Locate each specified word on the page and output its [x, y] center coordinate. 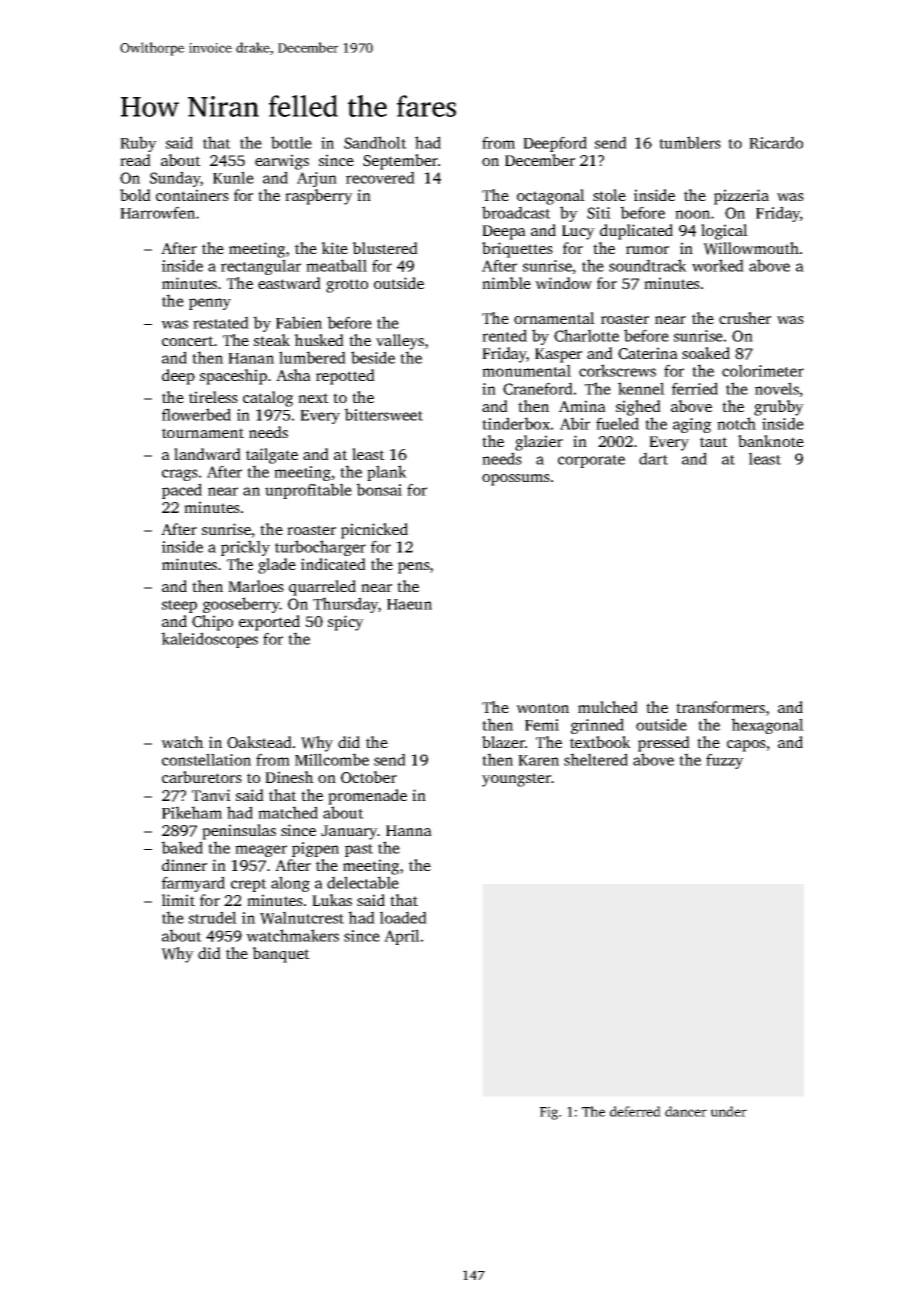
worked [718, 265]
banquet [281, 955]
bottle [291, 142]
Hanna [409, 830]
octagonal [551, 197]
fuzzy [725, 761]
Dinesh [289, 777]
